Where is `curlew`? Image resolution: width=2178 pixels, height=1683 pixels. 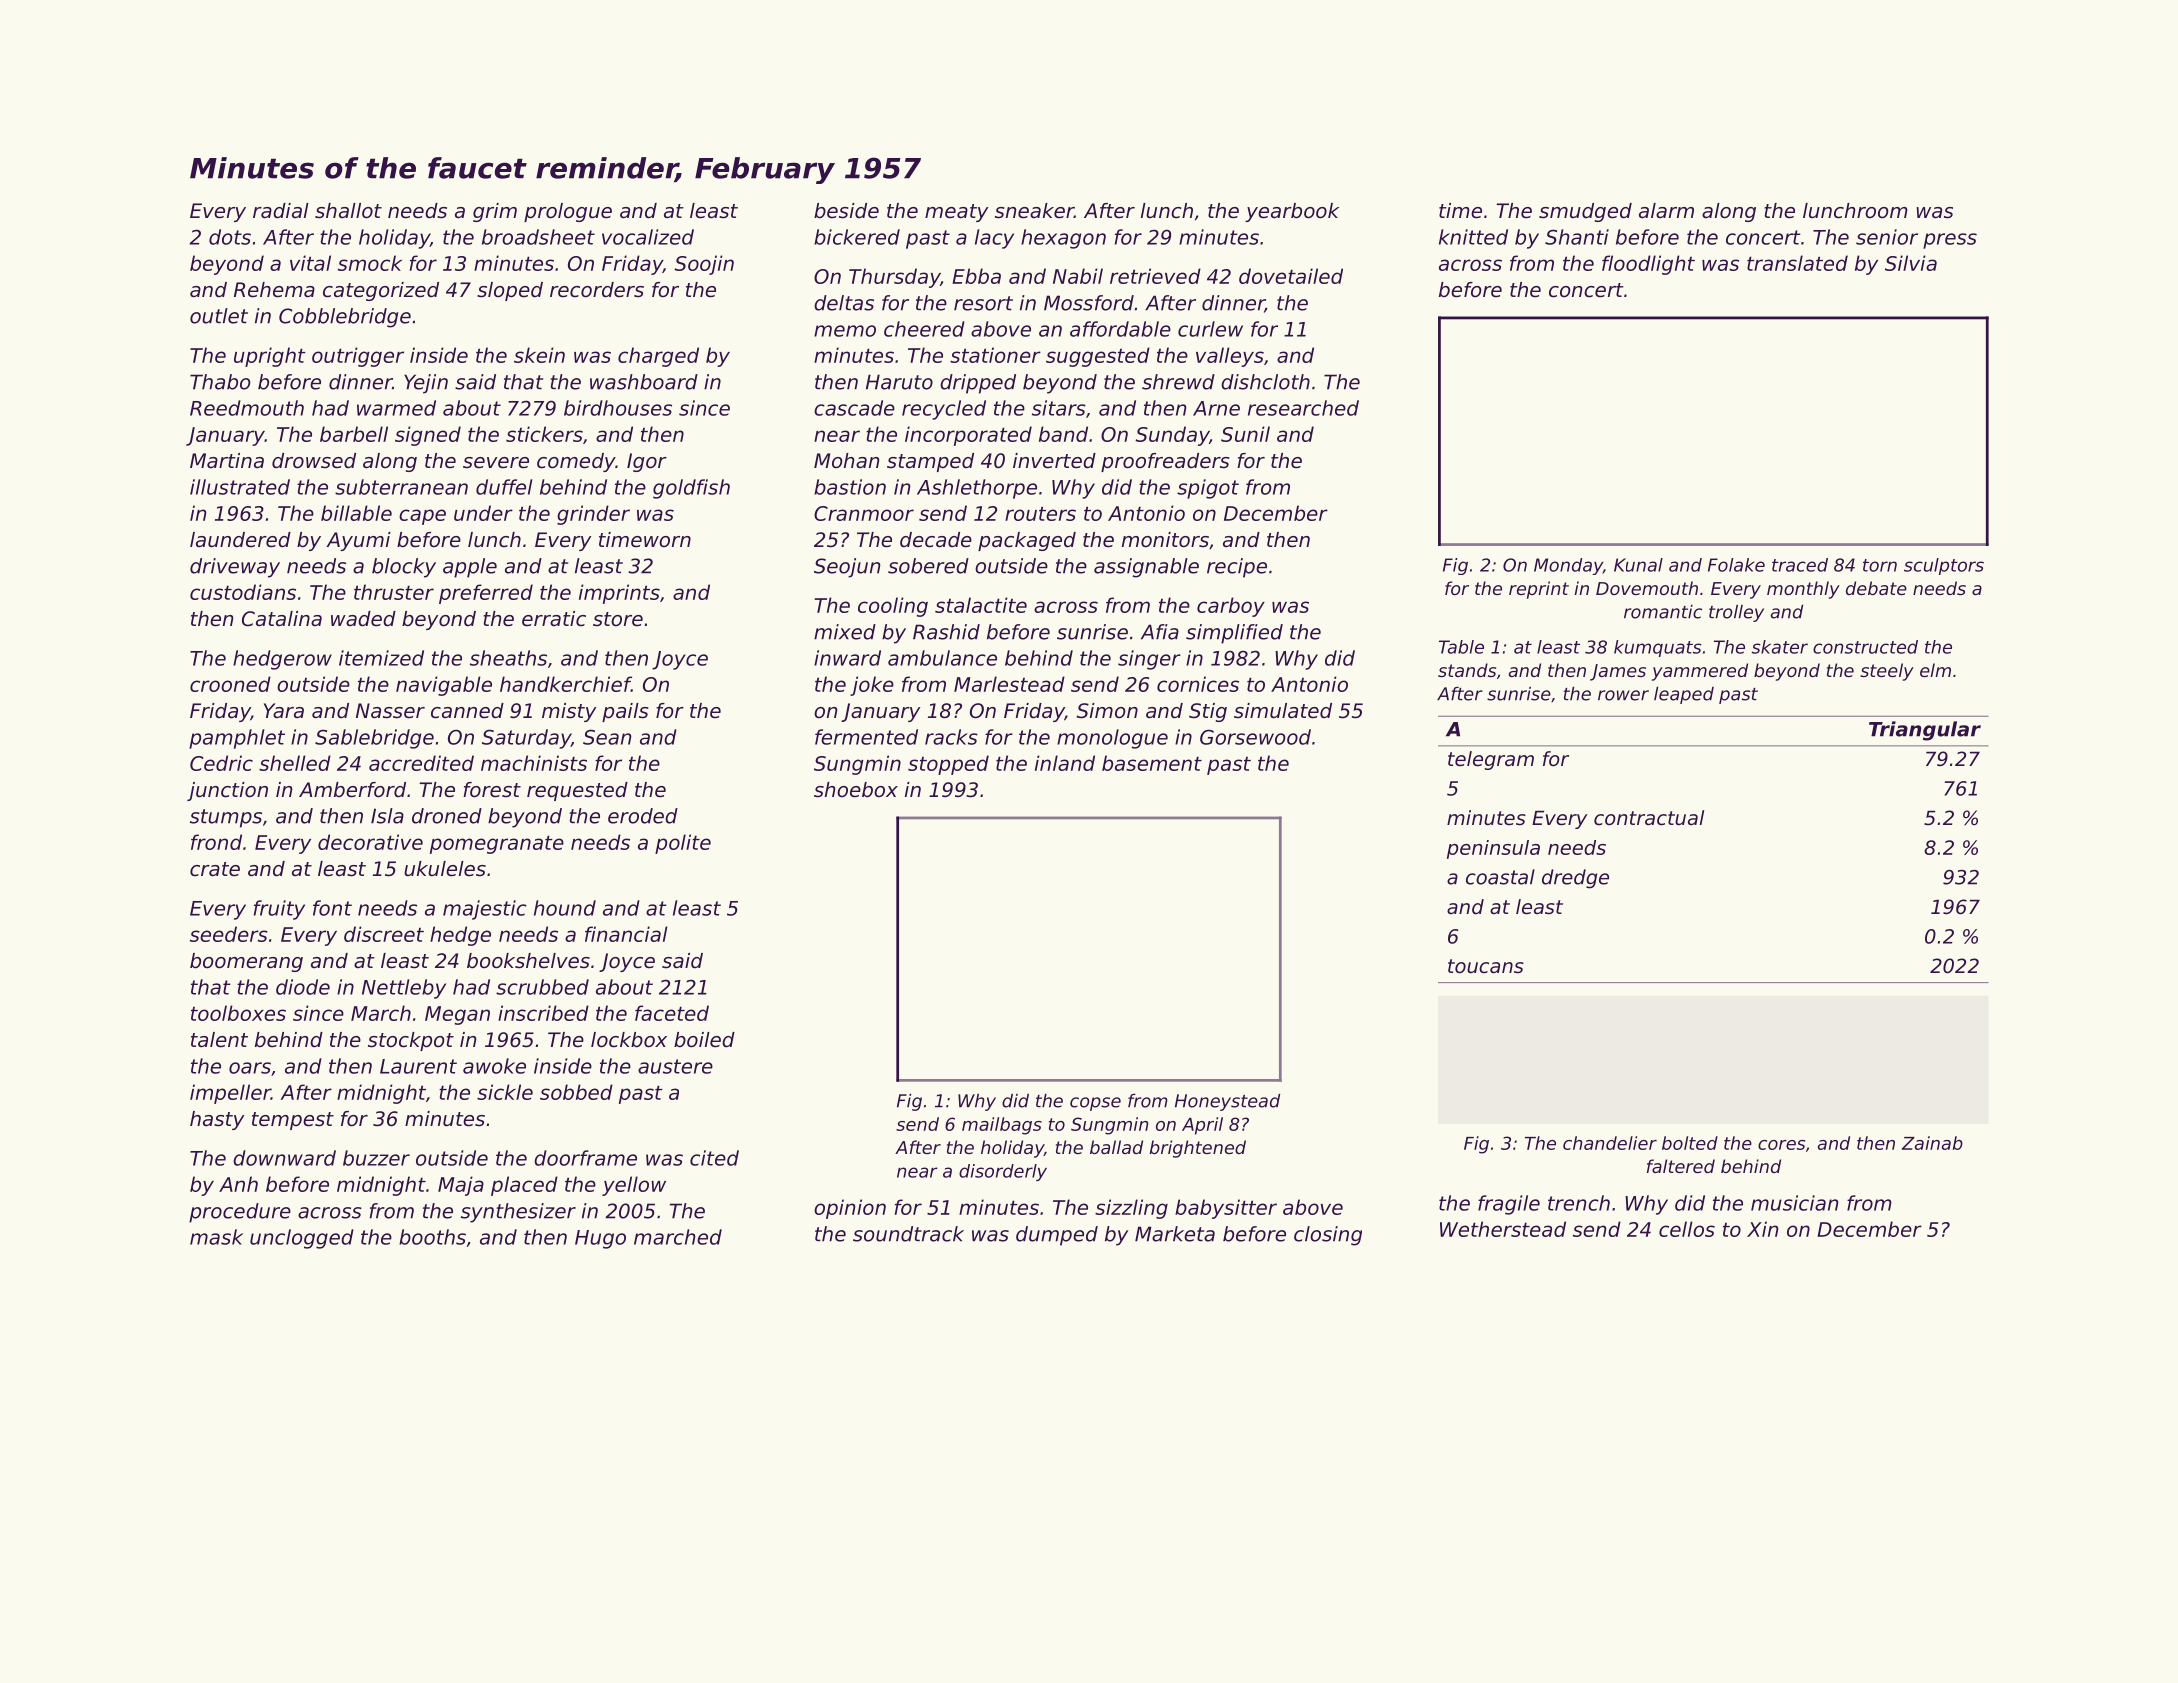
curlew is located at coordinates (1210, 329).
